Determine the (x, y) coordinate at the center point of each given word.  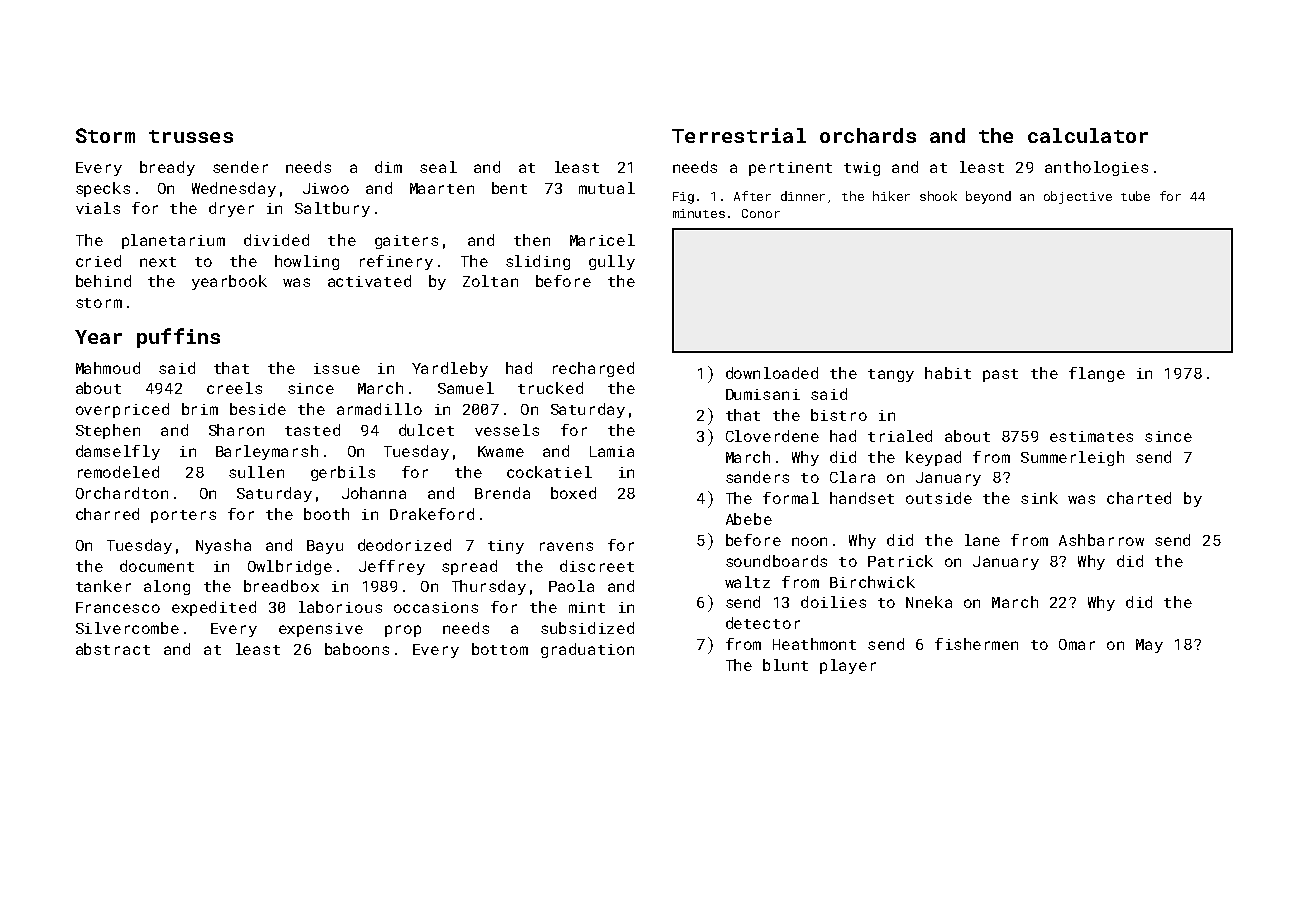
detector (763, 623)
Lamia (612, 451)
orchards (868, 135)
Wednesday (234, 189)
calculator (1088, 135)
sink (1039, 498)
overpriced (122, 410)
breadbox (281, 586)
